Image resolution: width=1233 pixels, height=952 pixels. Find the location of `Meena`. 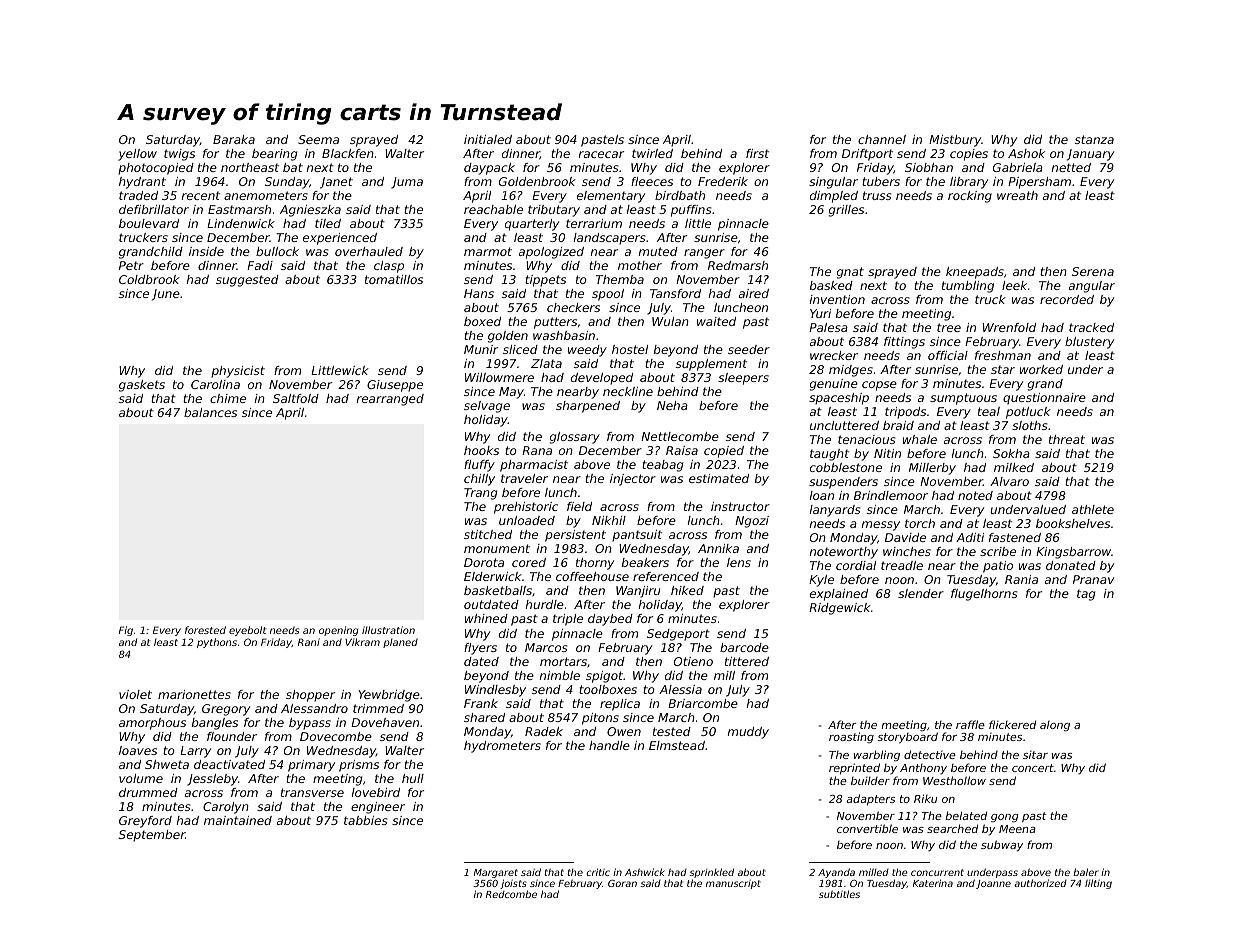

Meena is located at coordinates (1017, 829).
